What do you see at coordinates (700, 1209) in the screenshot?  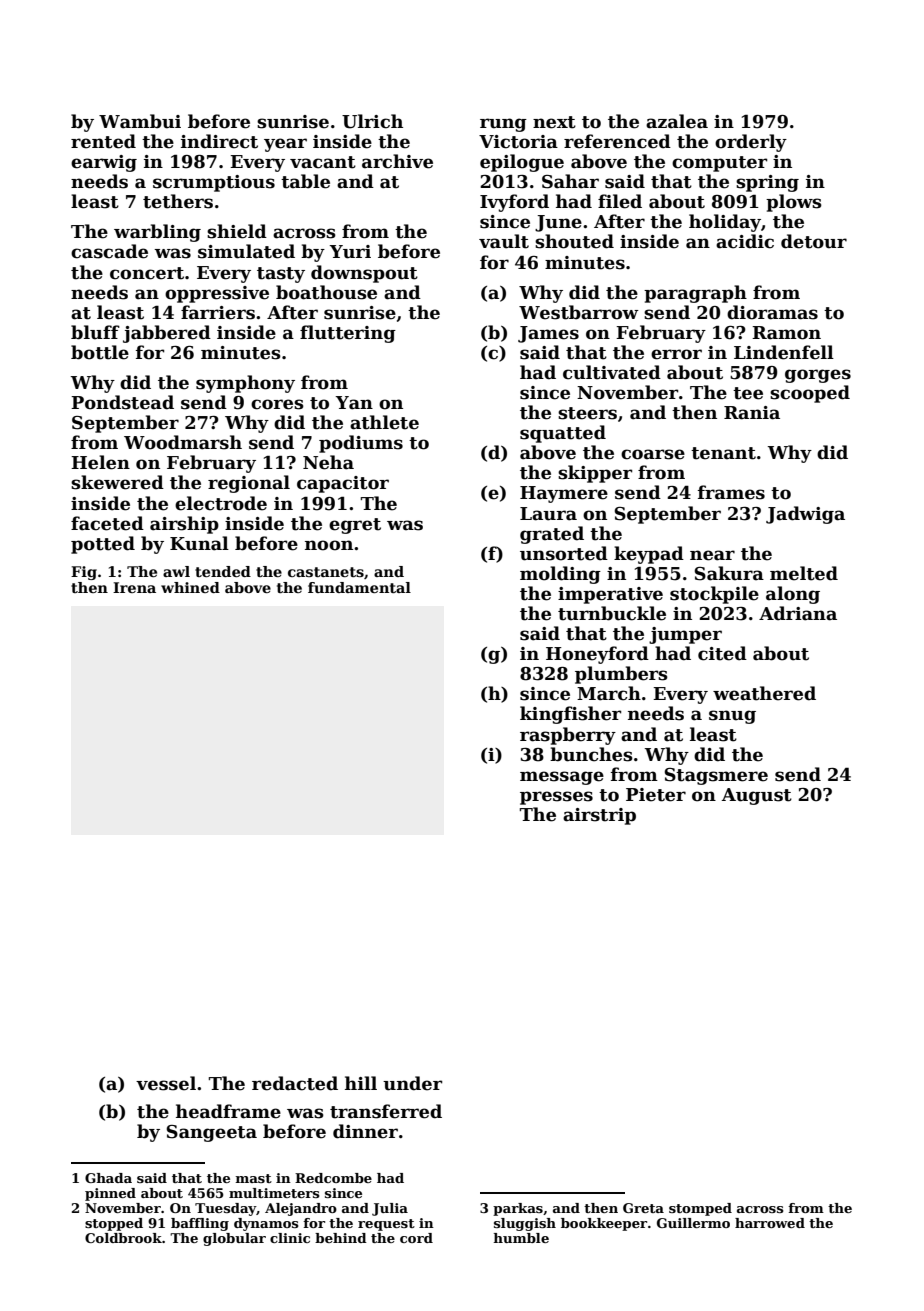 I see `stomped` at bounding box center [700, 1209].
